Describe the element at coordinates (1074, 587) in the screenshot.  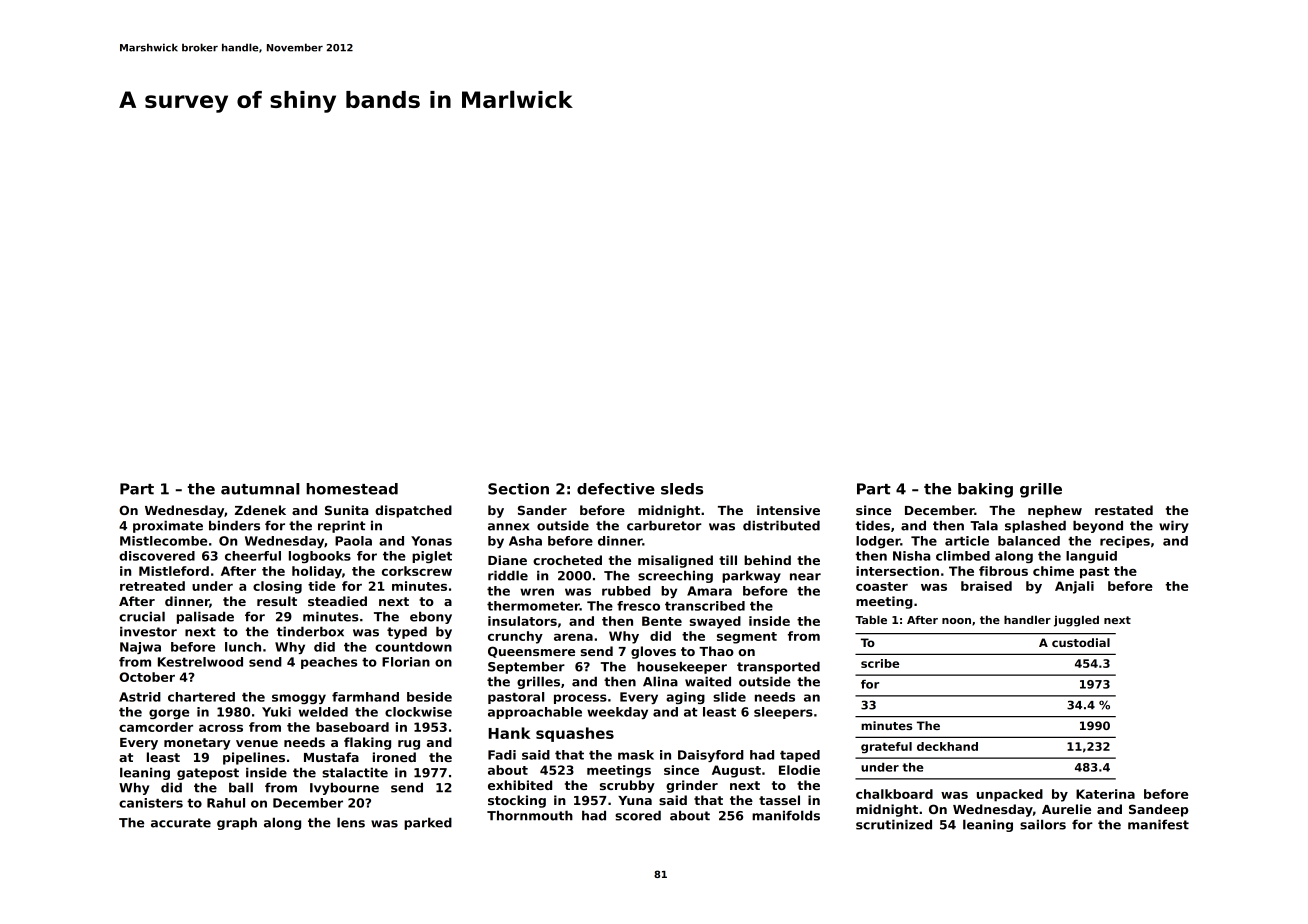
I see `Anjali` at that location.
